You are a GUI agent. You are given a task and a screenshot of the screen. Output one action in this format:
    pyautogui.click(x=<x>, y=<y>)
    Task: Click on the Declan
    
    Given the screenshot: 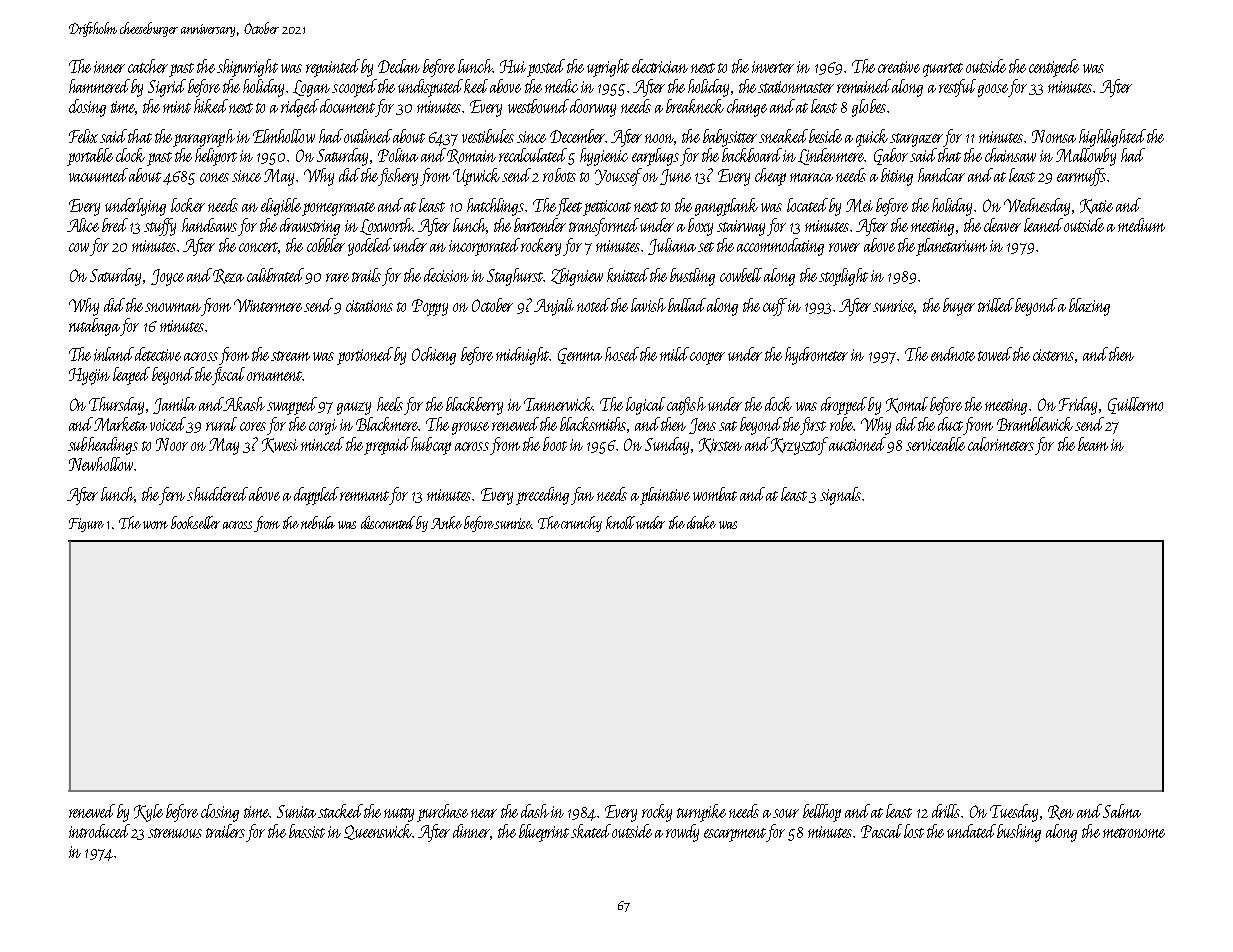 What is the action you would take?
    pyautogui.click(x=399, y=66)
